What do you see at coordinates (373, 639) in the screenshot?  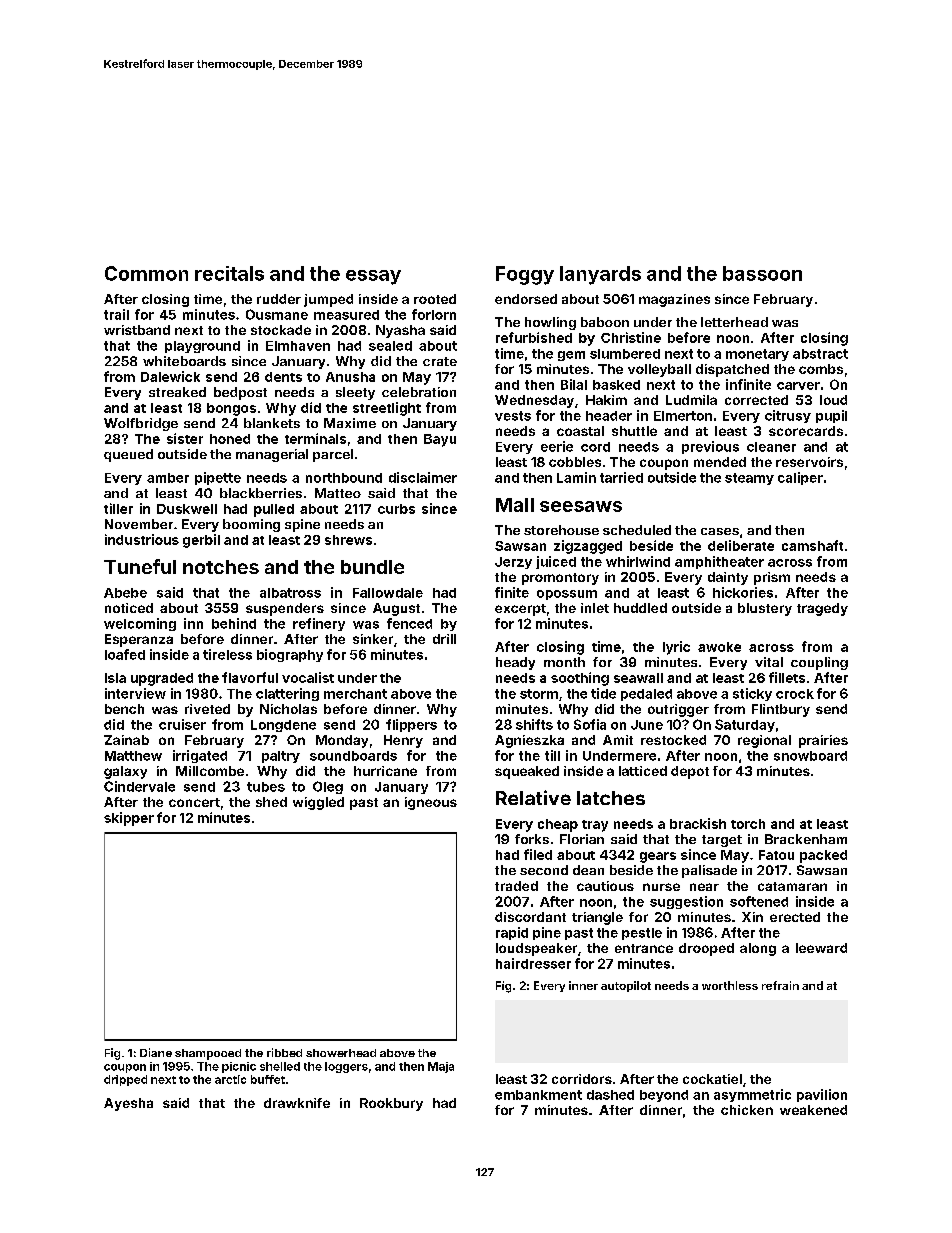 I see `sinker` at bounding box center [373, 639].
